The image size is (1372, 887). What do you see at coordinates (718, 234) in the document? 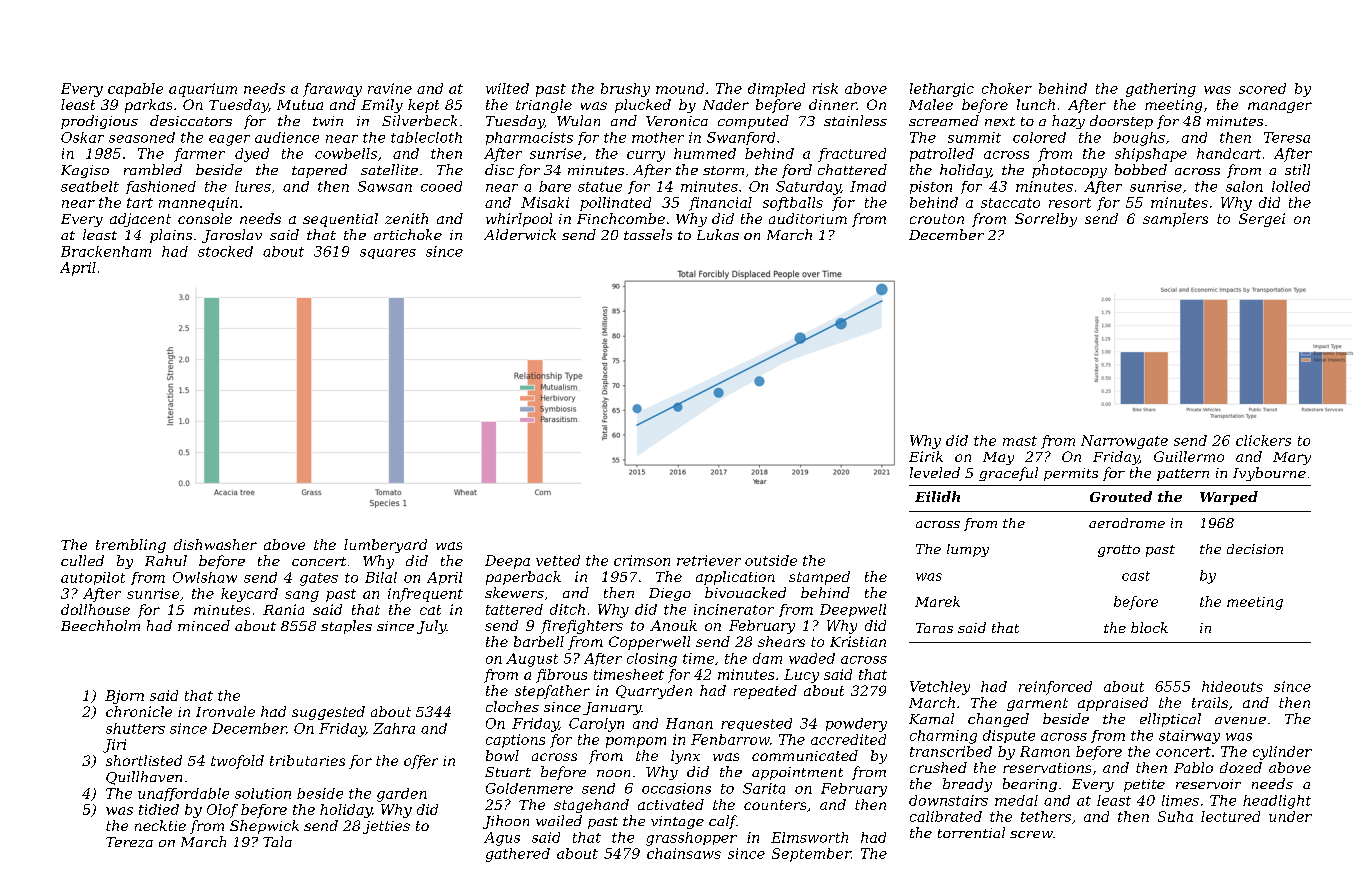
I see `Lukas` at bounding box center [718, 234].
